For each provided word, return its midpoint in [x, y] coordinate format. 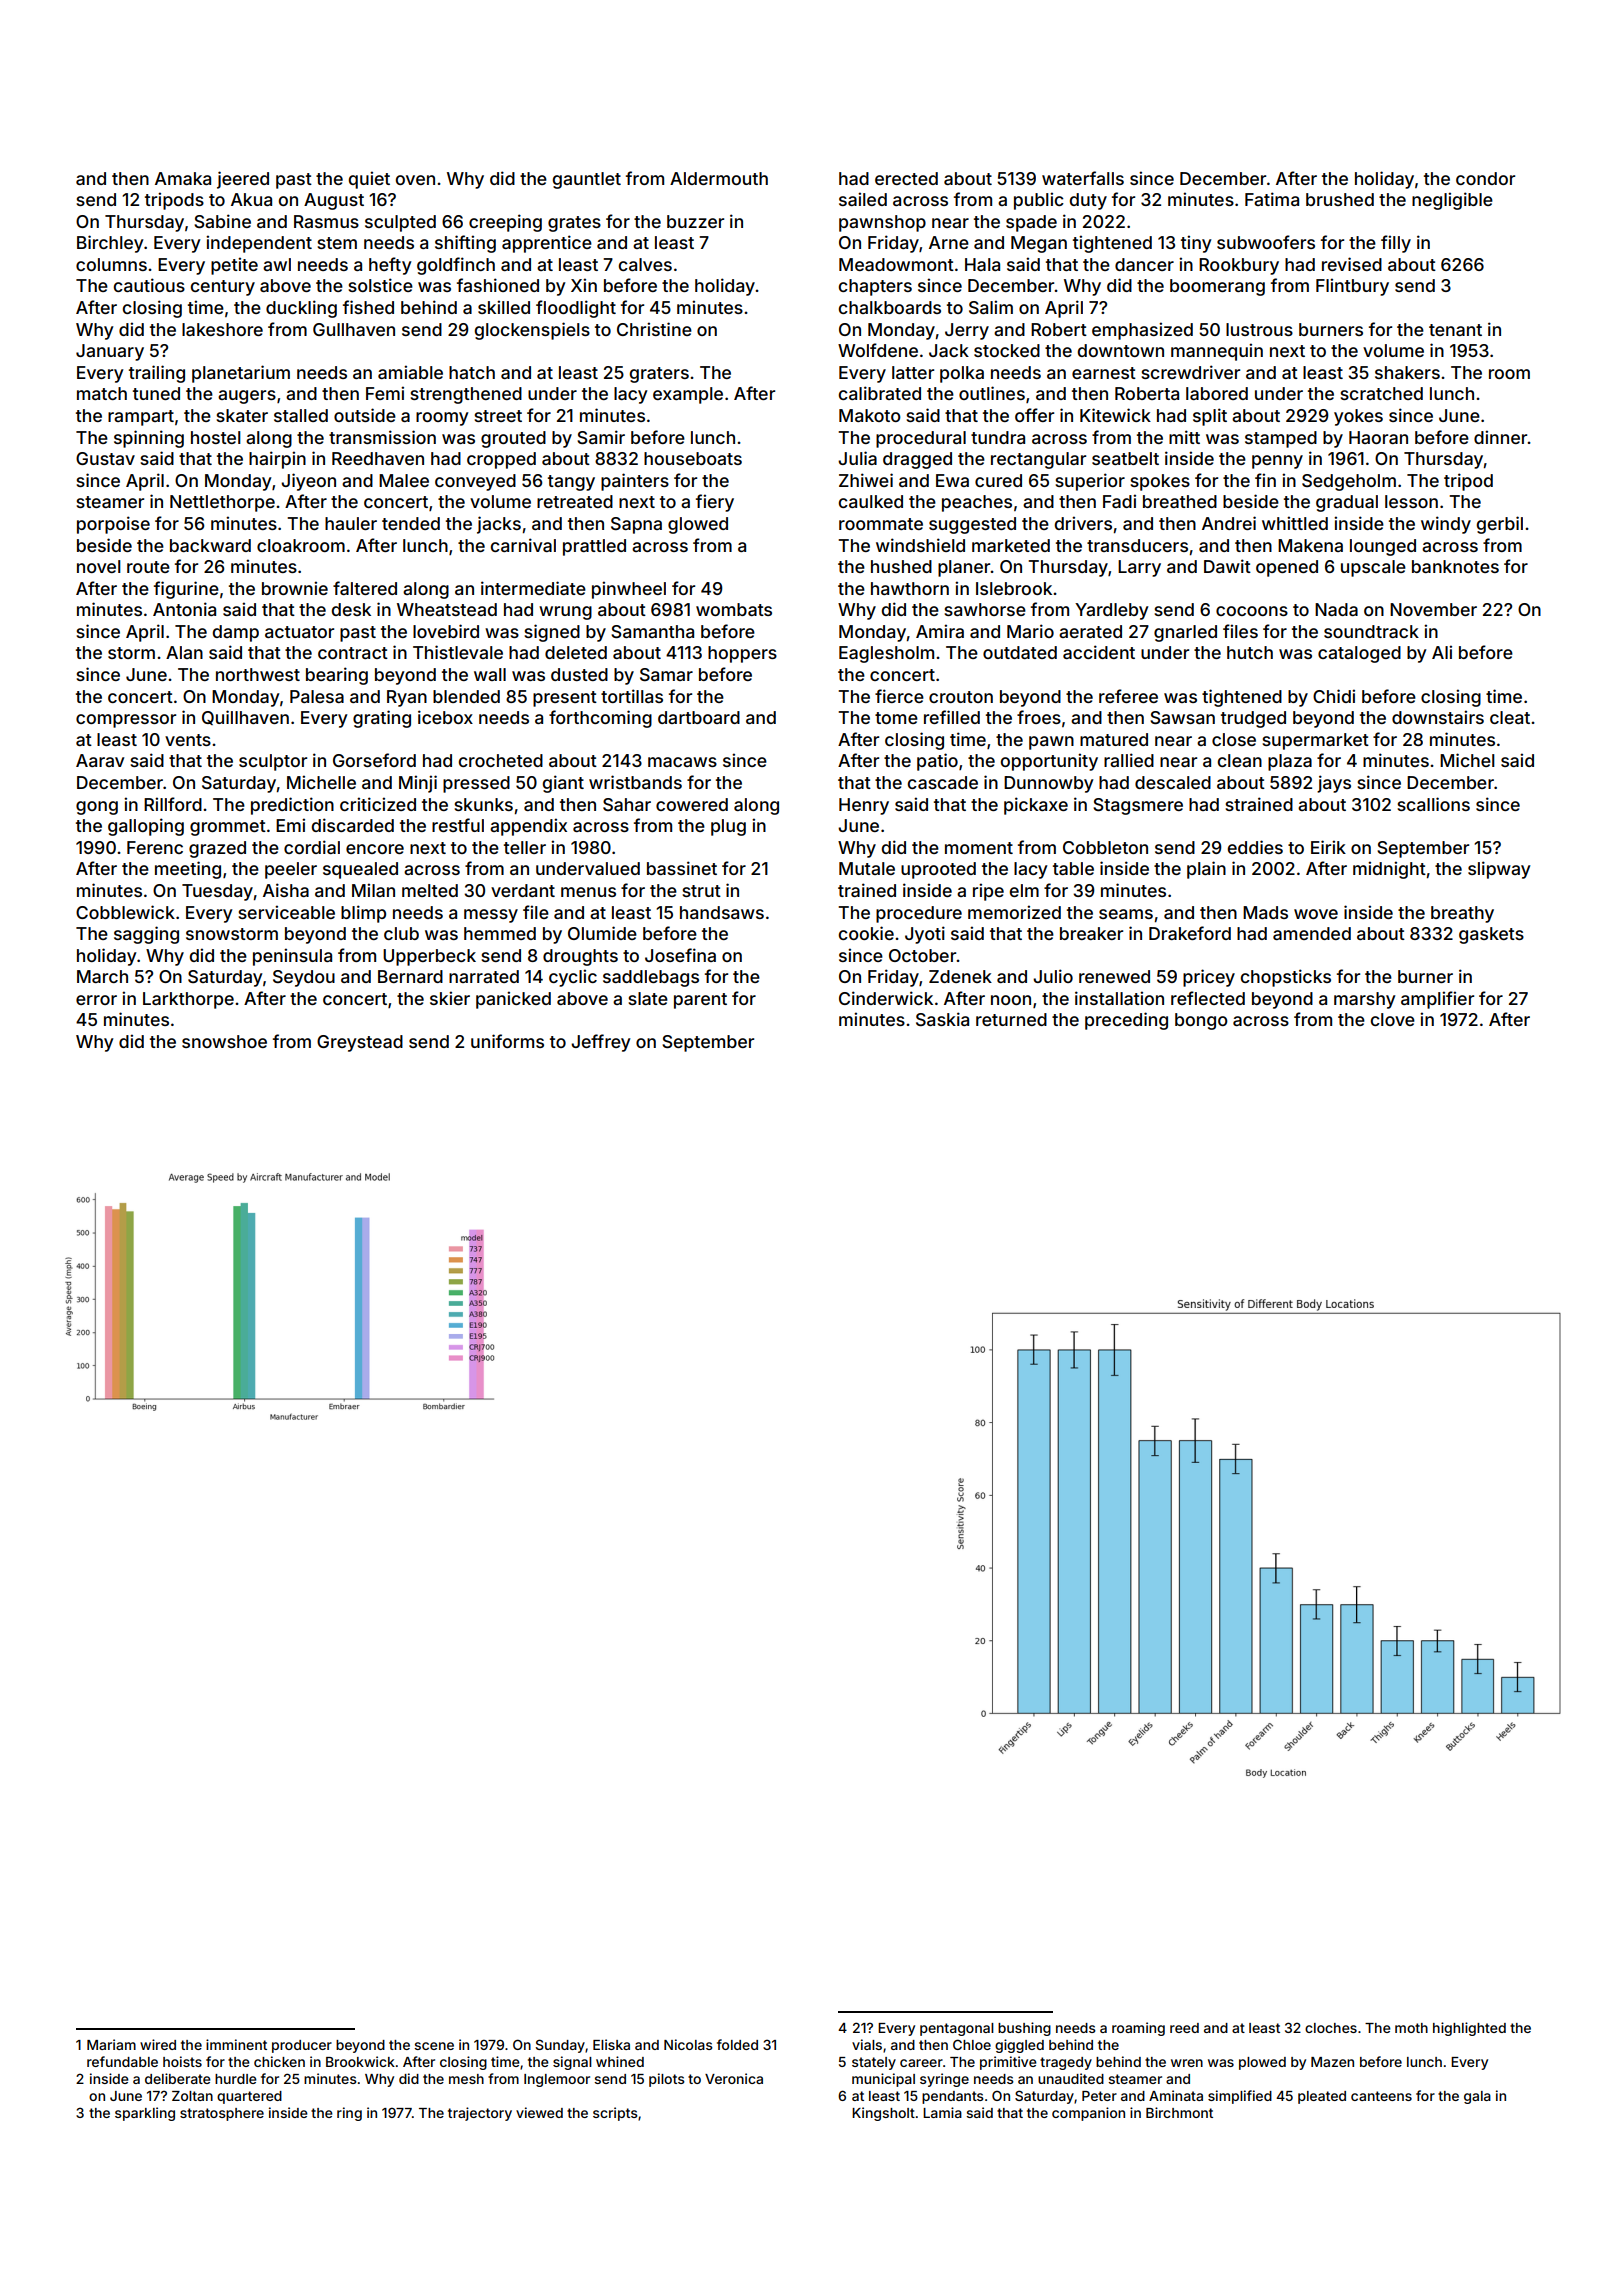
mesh [466, 2079]
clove [1393, 1019]
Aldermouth [719, 178]
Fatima [1272, 199]
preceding [1126, 1021]
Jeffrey [601, 1043]
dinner [1501, 437]
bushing [1024, 2029]
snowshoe [224, 1041]
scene [434, 2046]
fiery [715, 503]
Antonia [184, 609]
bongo [1201, 1021]
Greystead [360, 1043]
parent [700, 1001]
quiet [369, 180]
